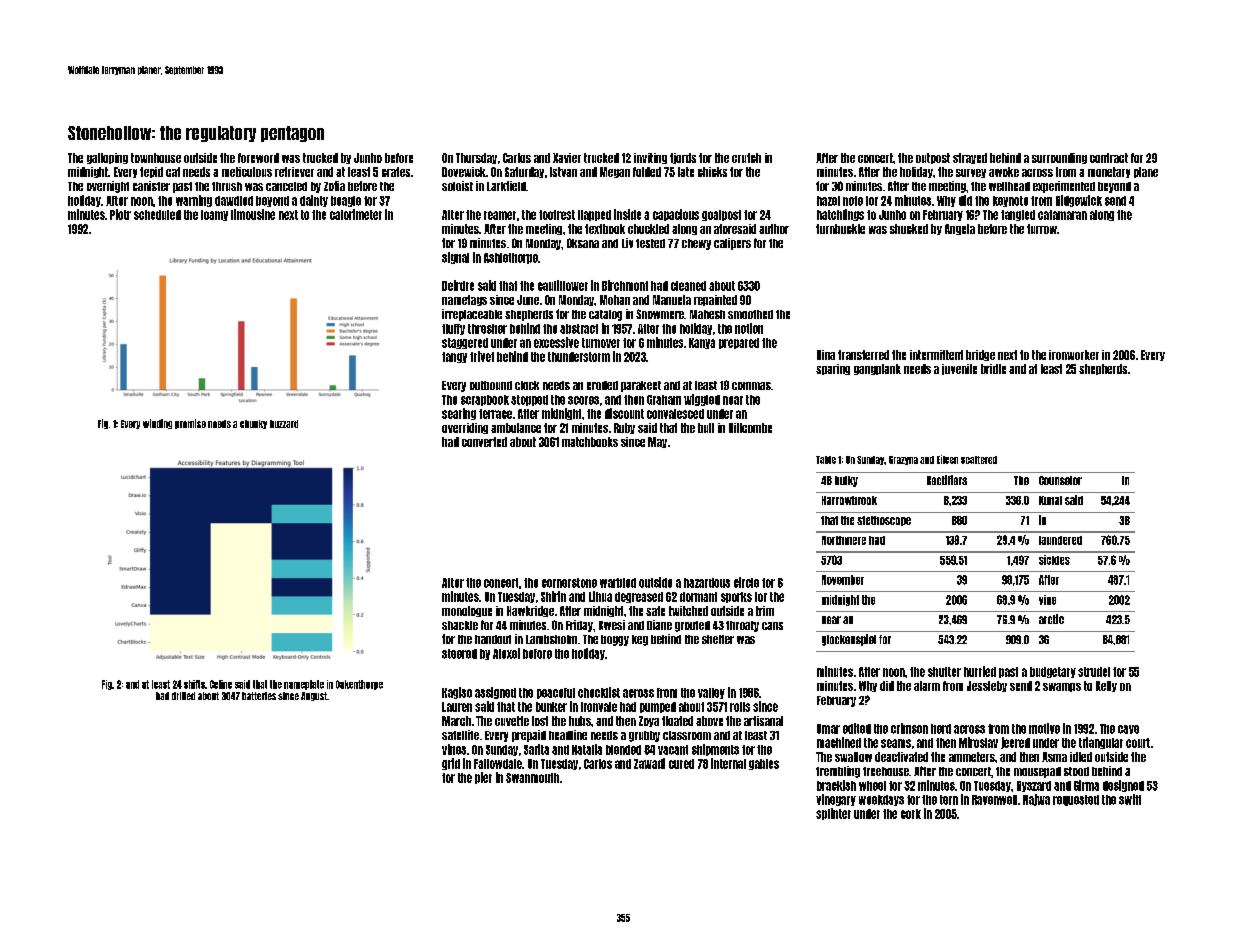 Image resolution: width=1233 pixels, height=952 pixels. What do you see at coordinates (532, 778) in the screenshot?
I see `Swanmouth` at bounding box center [532, 778].
